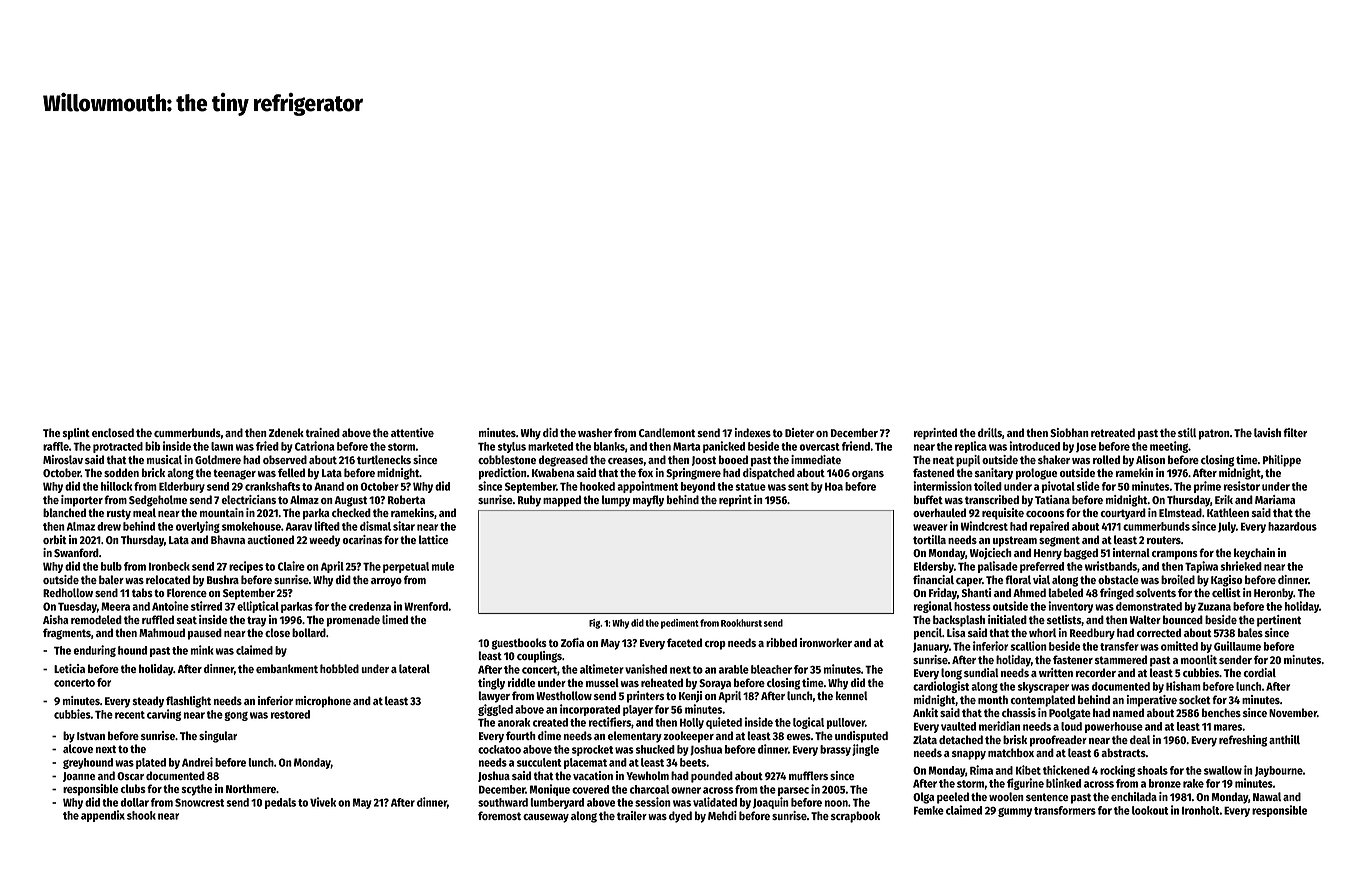 The height and width of the document is (887, 1372). What do you see at coordinates (1228, 727) in the document?
I see `mares` at bounding box center [1228, 727].
